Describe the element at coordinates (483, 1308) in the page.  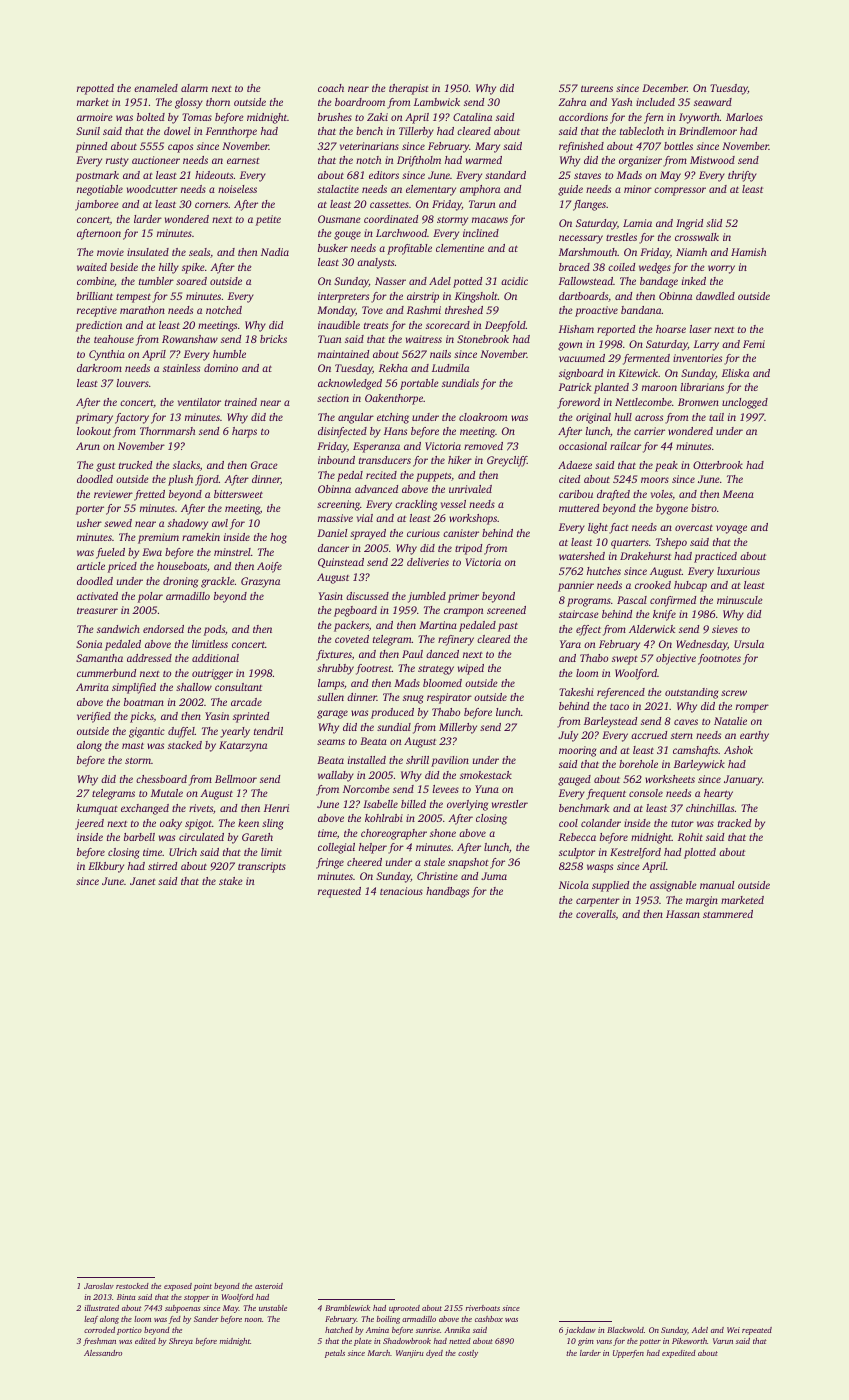
I see `riverboats` at that location.
